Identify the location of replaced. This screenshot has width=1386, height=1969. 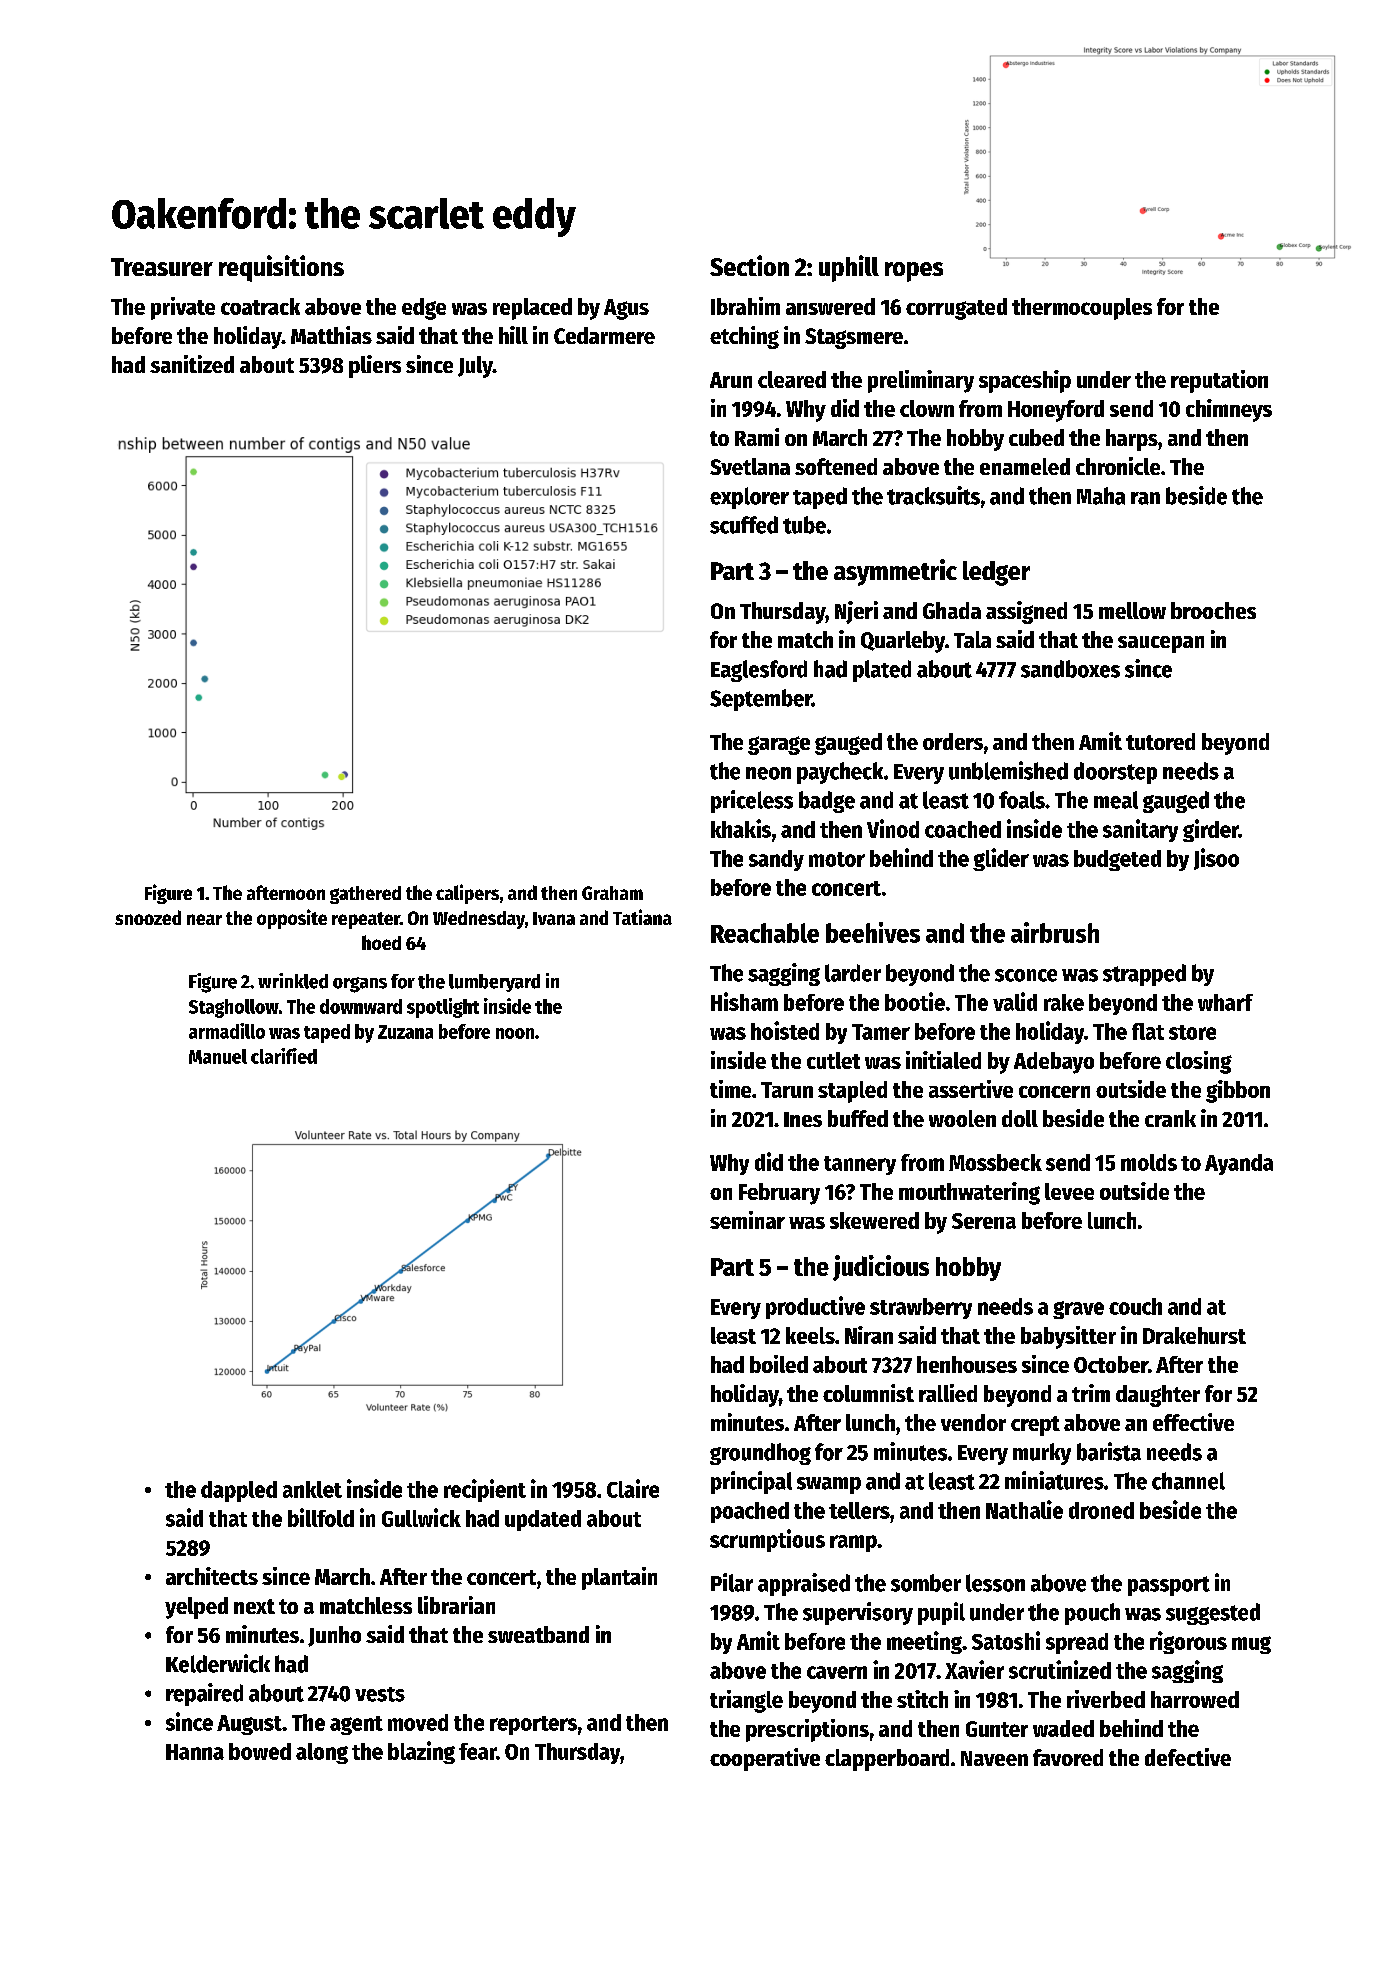
(532, 309).
